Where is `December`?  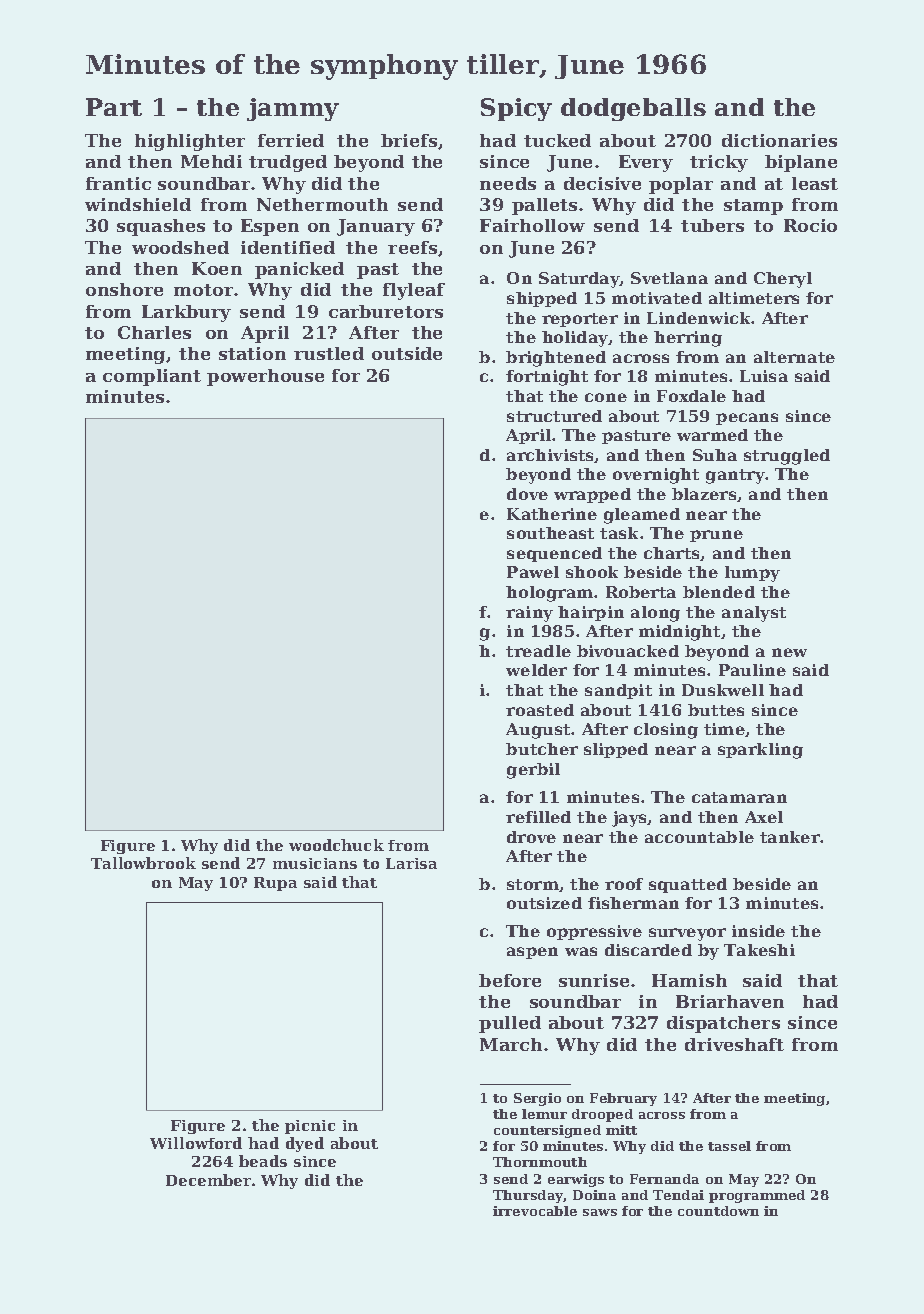 December is located at coordinates (208, 1180).
